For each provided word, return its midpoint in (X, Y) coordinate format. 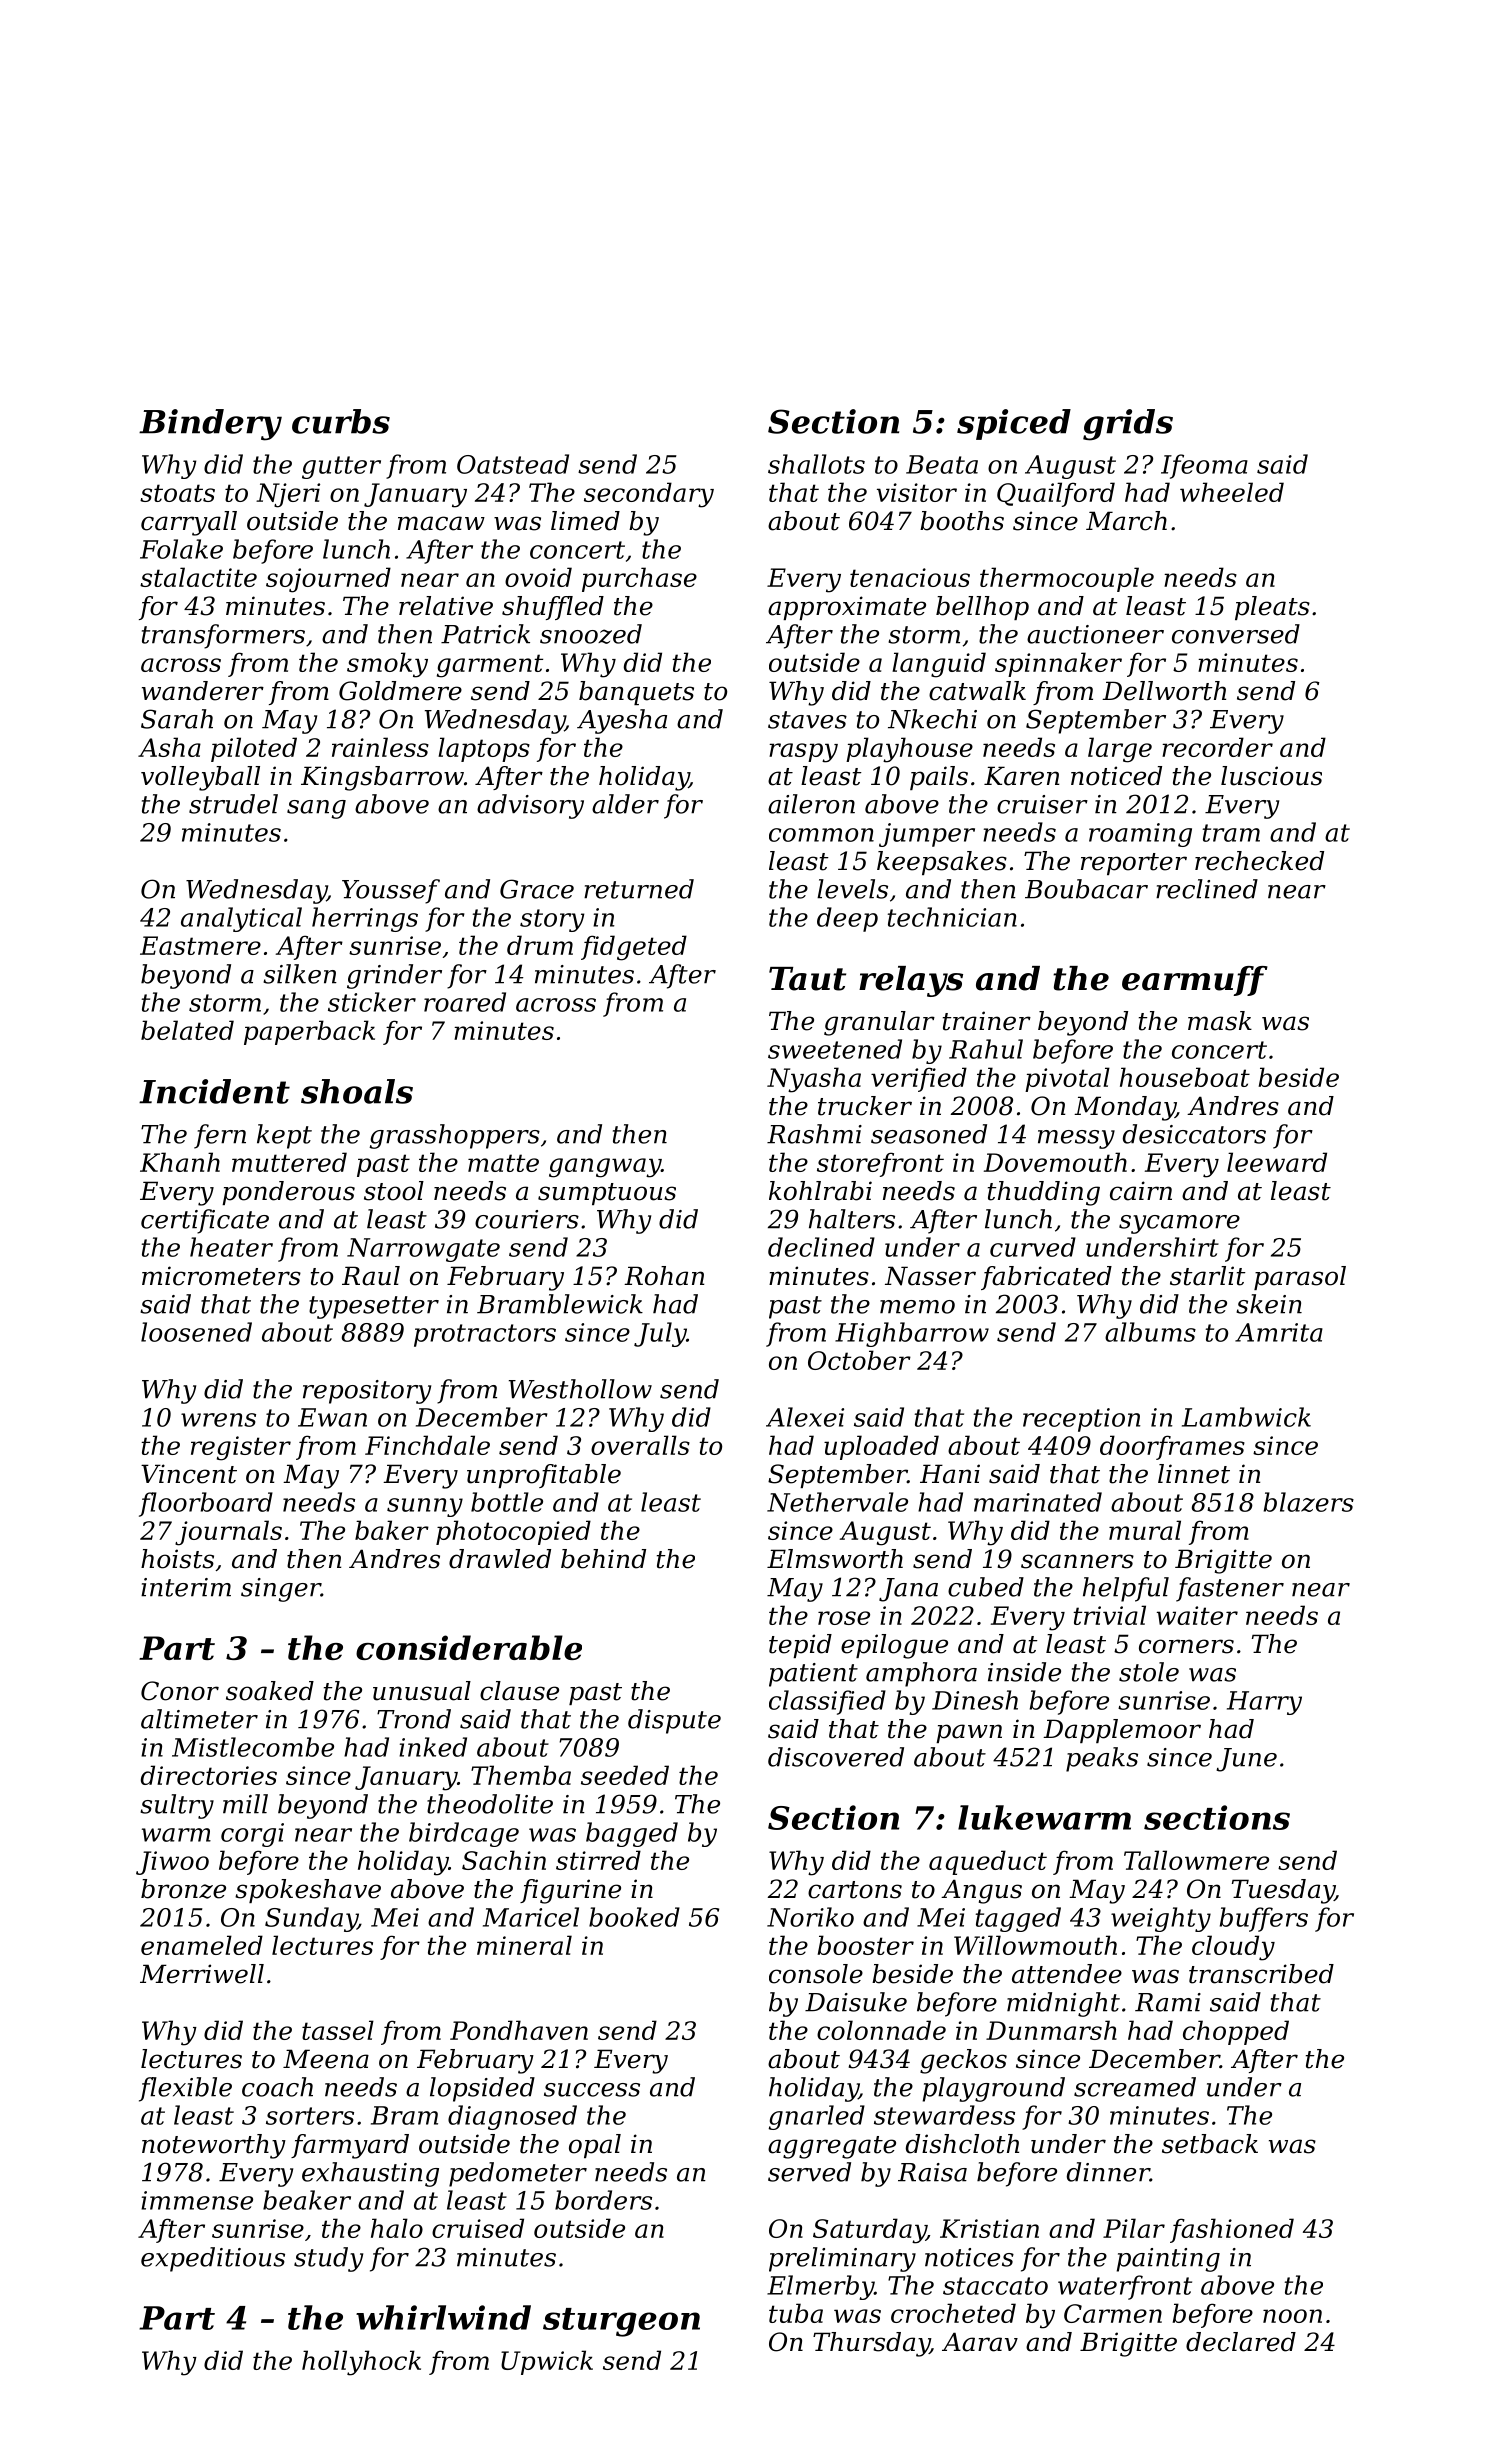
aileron (811, 804)
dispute (674, 1721)
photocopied (513, 1532)
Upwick (547, 2362)
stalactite (198, 577)
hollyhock (361, 2363)
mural (1145, 1530)
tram (1231, 833)
